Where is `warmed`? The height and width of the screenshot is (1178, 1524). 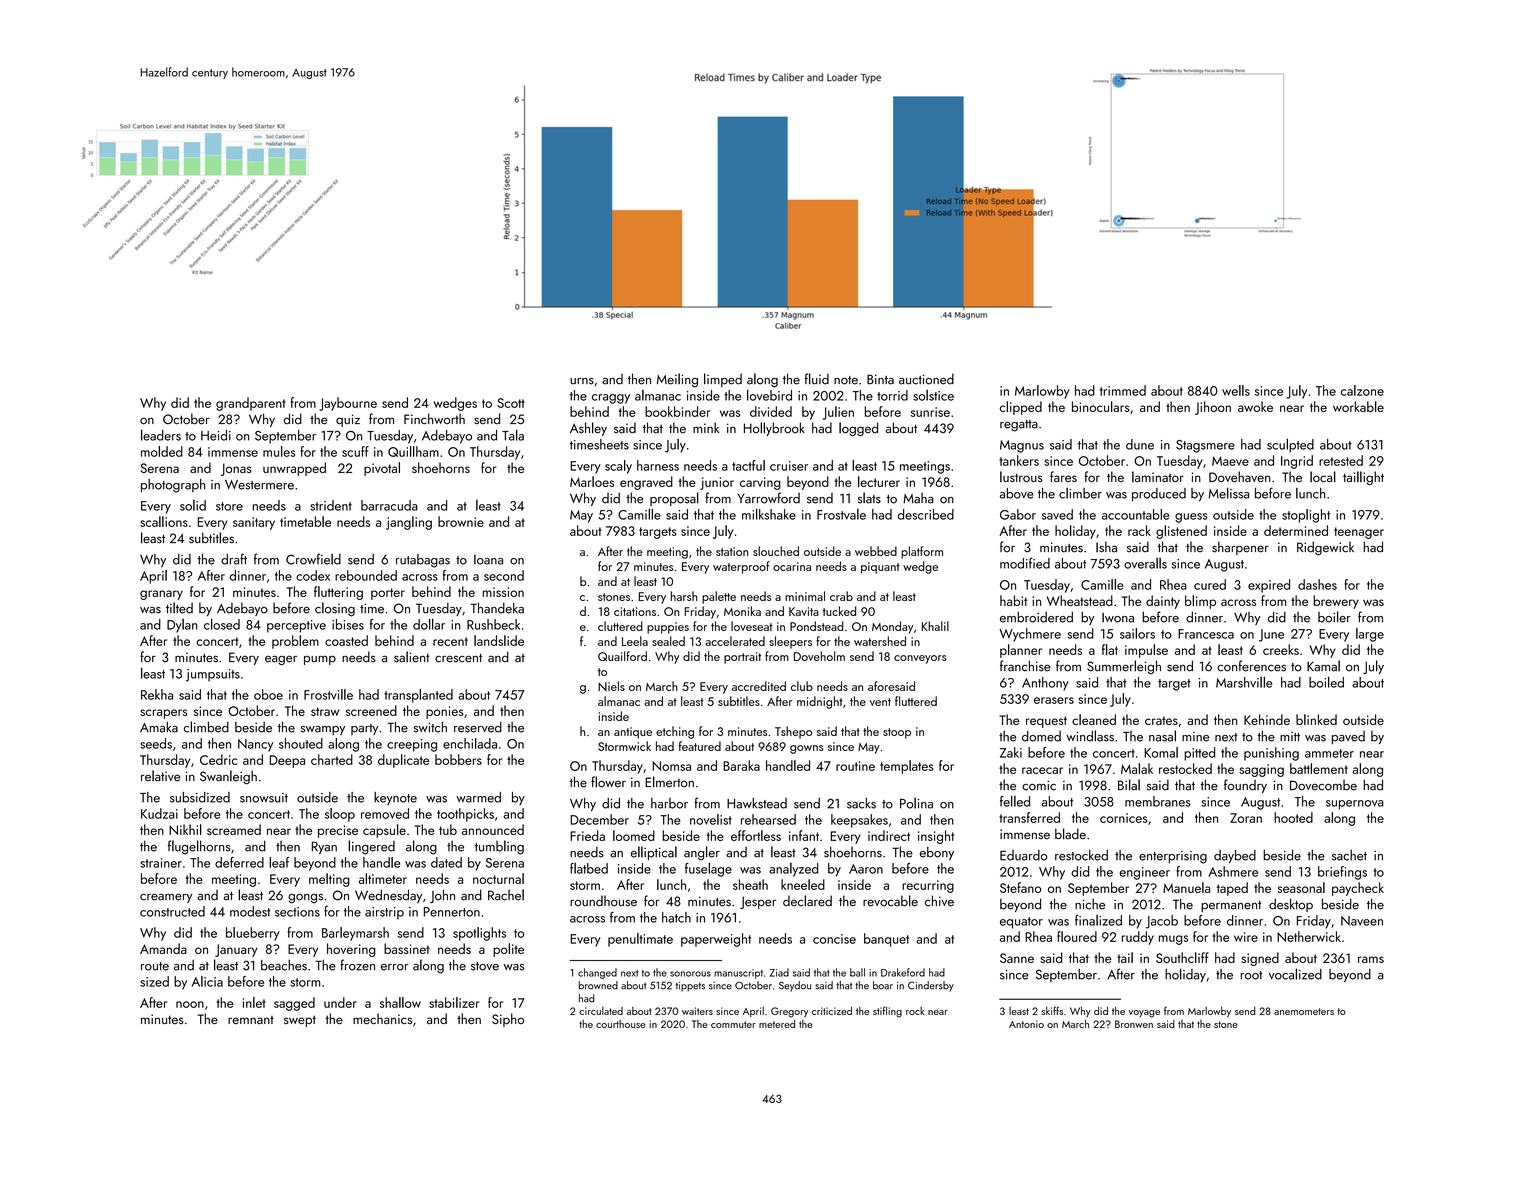
warmed is located at coordinates (478, 797).
